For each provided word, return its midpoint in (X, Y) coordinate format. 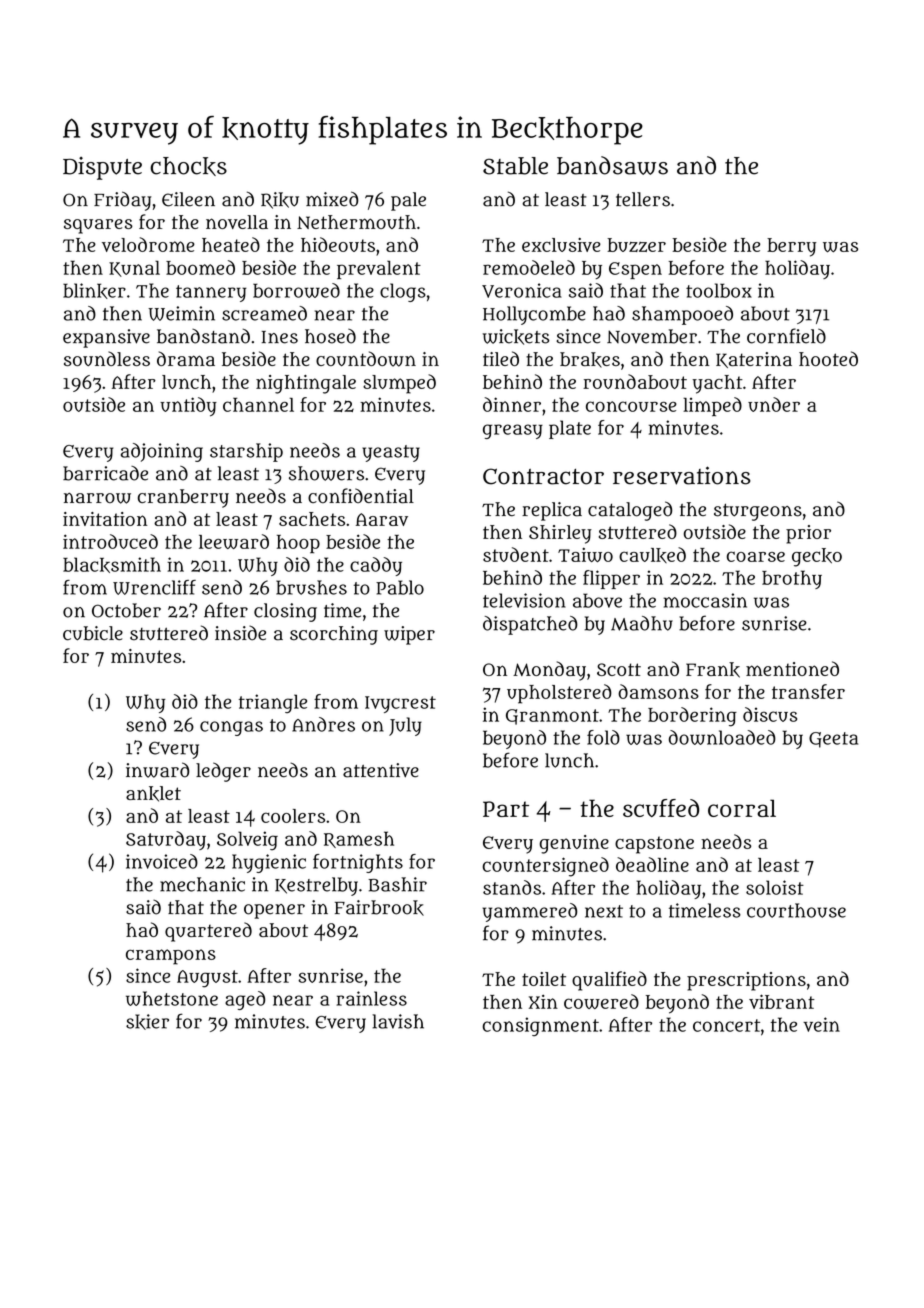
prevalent (379, 270)
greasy (513, 431)
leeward (234, 541)
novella (237, 222)
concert (726, 1025)
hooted (828, 358)
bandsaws (612, 165)
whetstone (172, 998)
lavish (398, 1021)
